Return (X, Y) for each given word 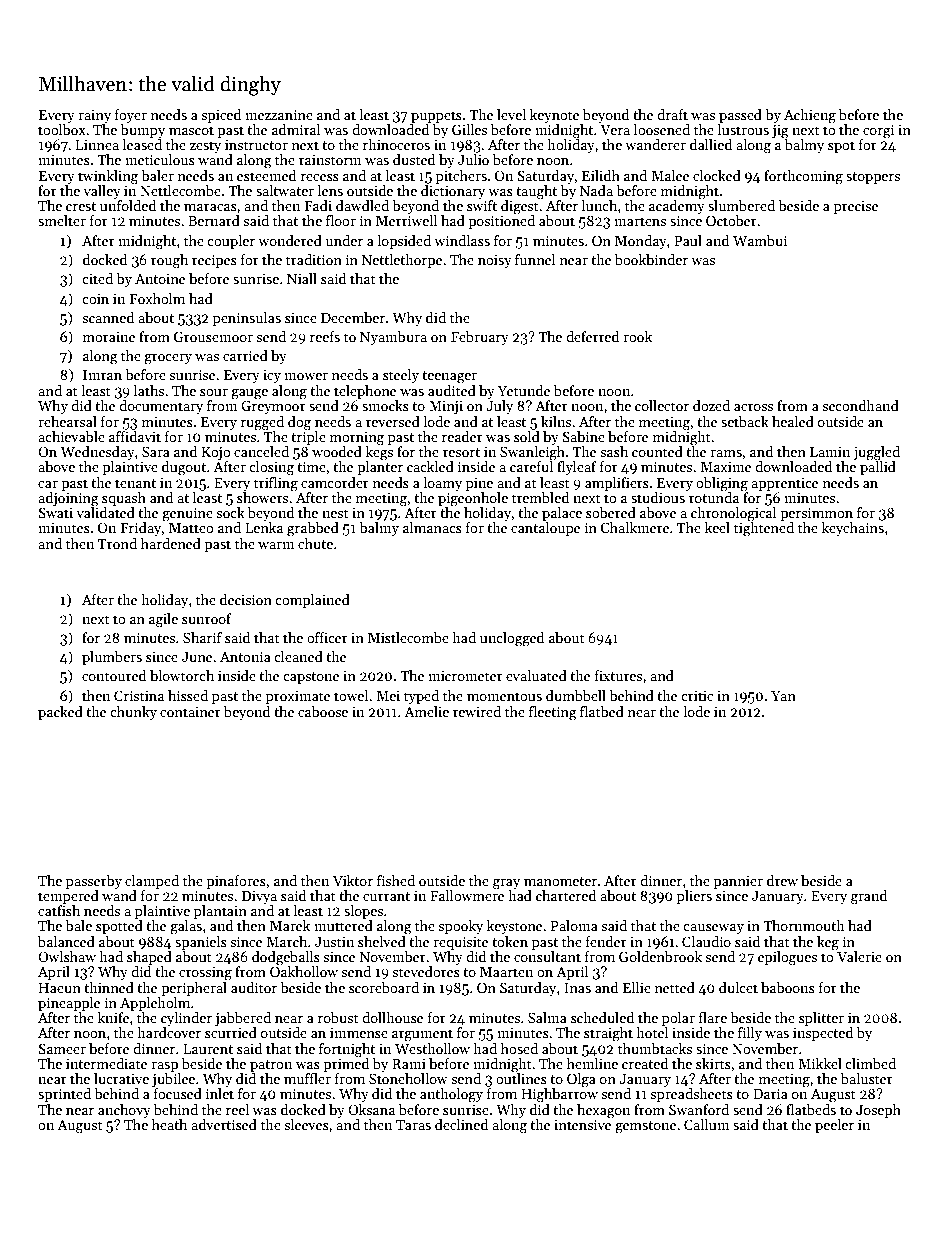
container (190, 712)
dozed (711, 405)
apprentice (784, 484)
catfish (59, 910)
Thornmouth (804, 925)
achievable (71, 436)
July (499, 407)
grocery (168, 359)
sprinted (64, 1095)
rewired (477, 711)
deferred (592, 336)
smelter (62, 220)
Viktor (353, 880)
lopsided (404, 242)
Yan (783, 696)
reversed (393, 421)
